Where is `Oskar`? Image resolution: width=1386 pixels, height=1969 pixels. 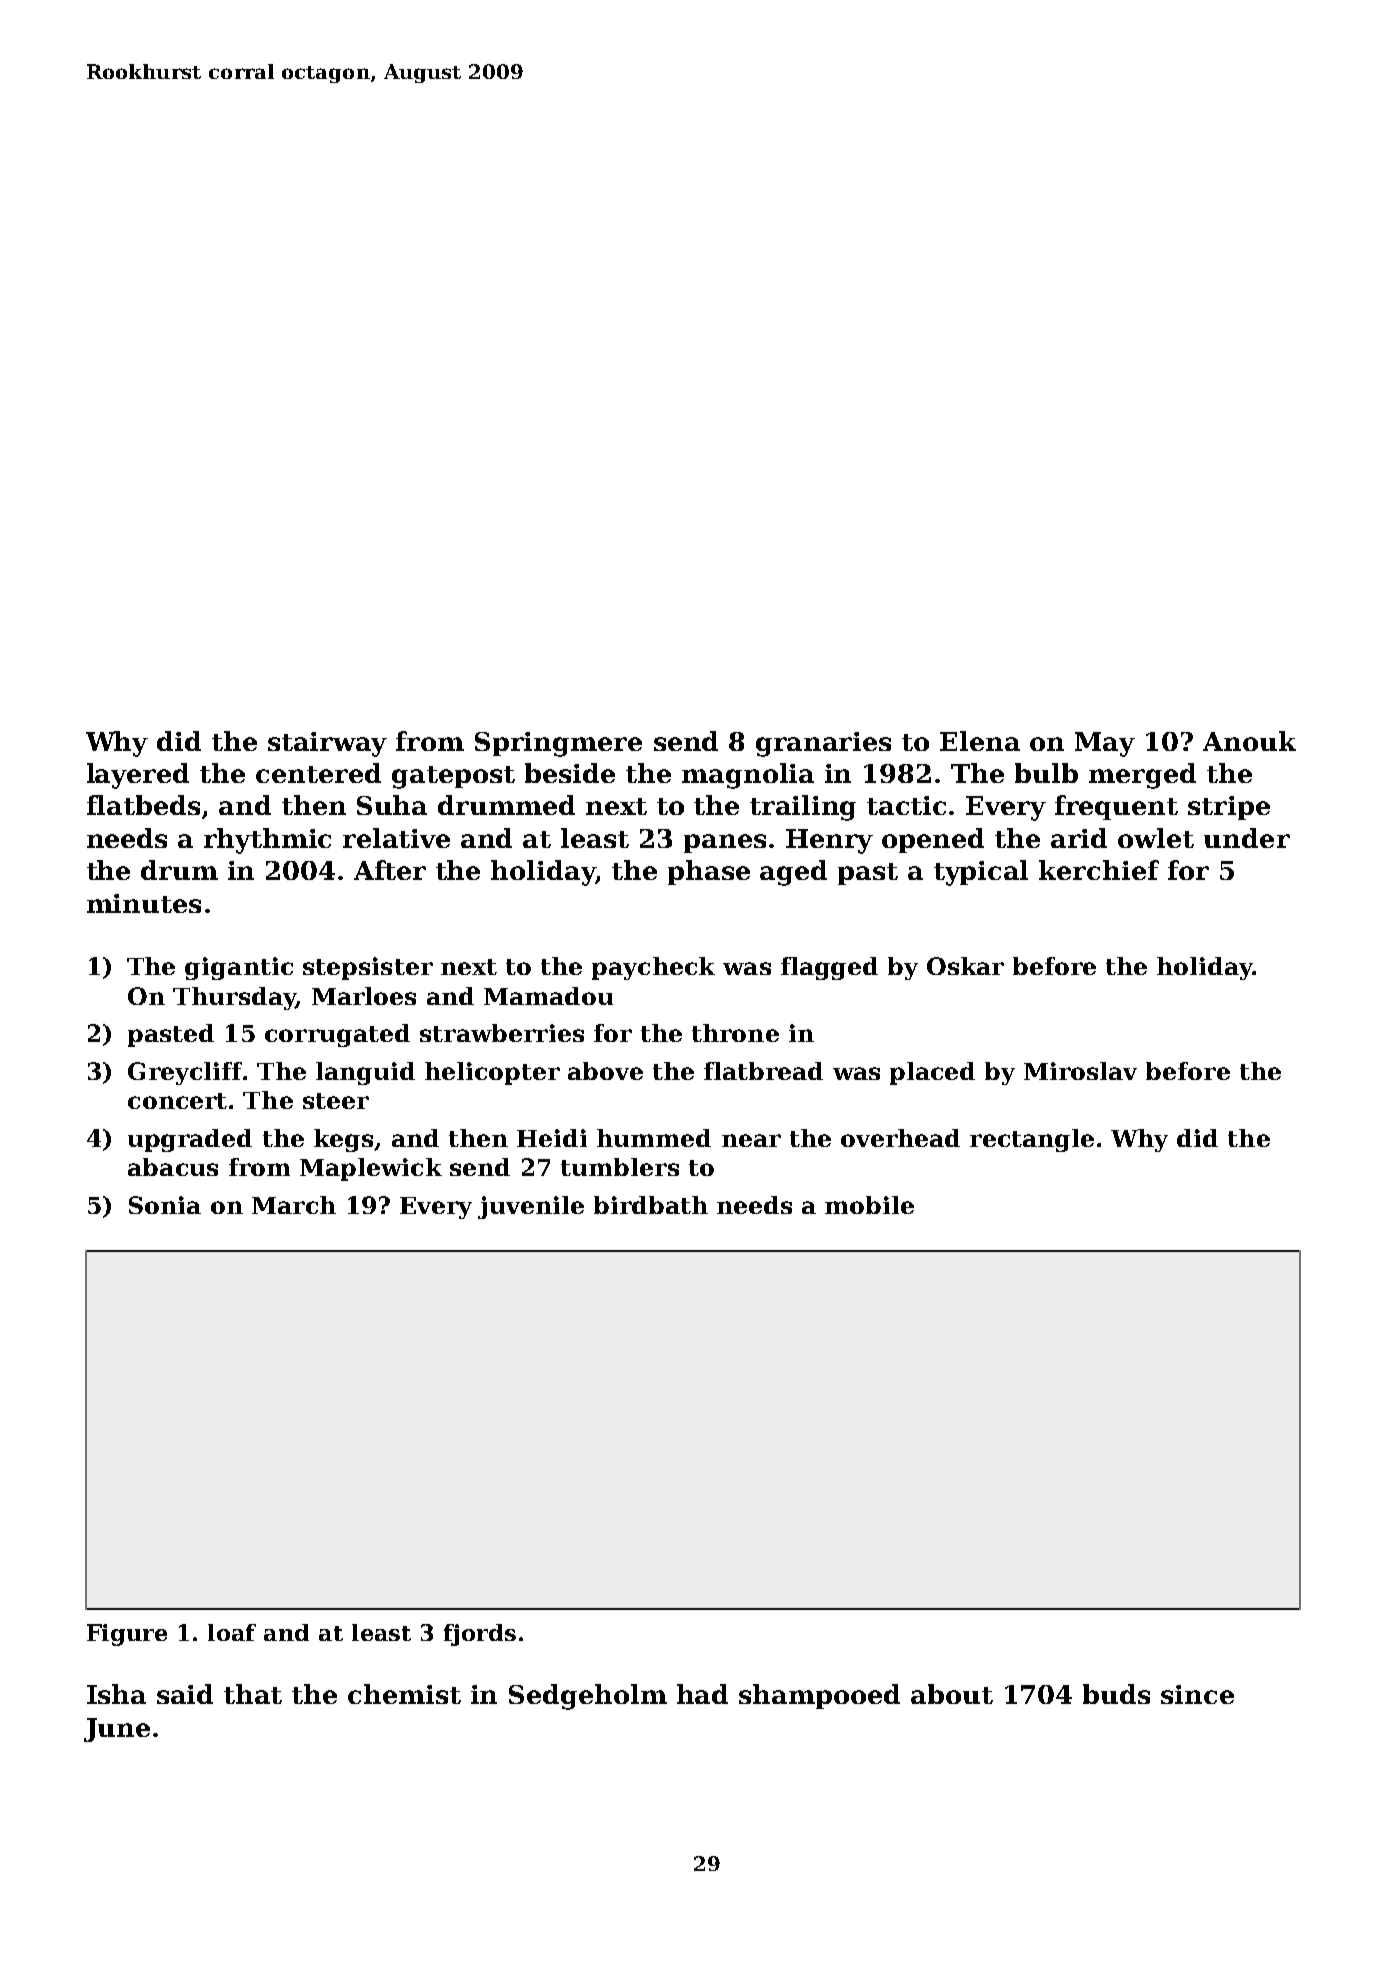
Oskar is located at coordinates (965, 966).
